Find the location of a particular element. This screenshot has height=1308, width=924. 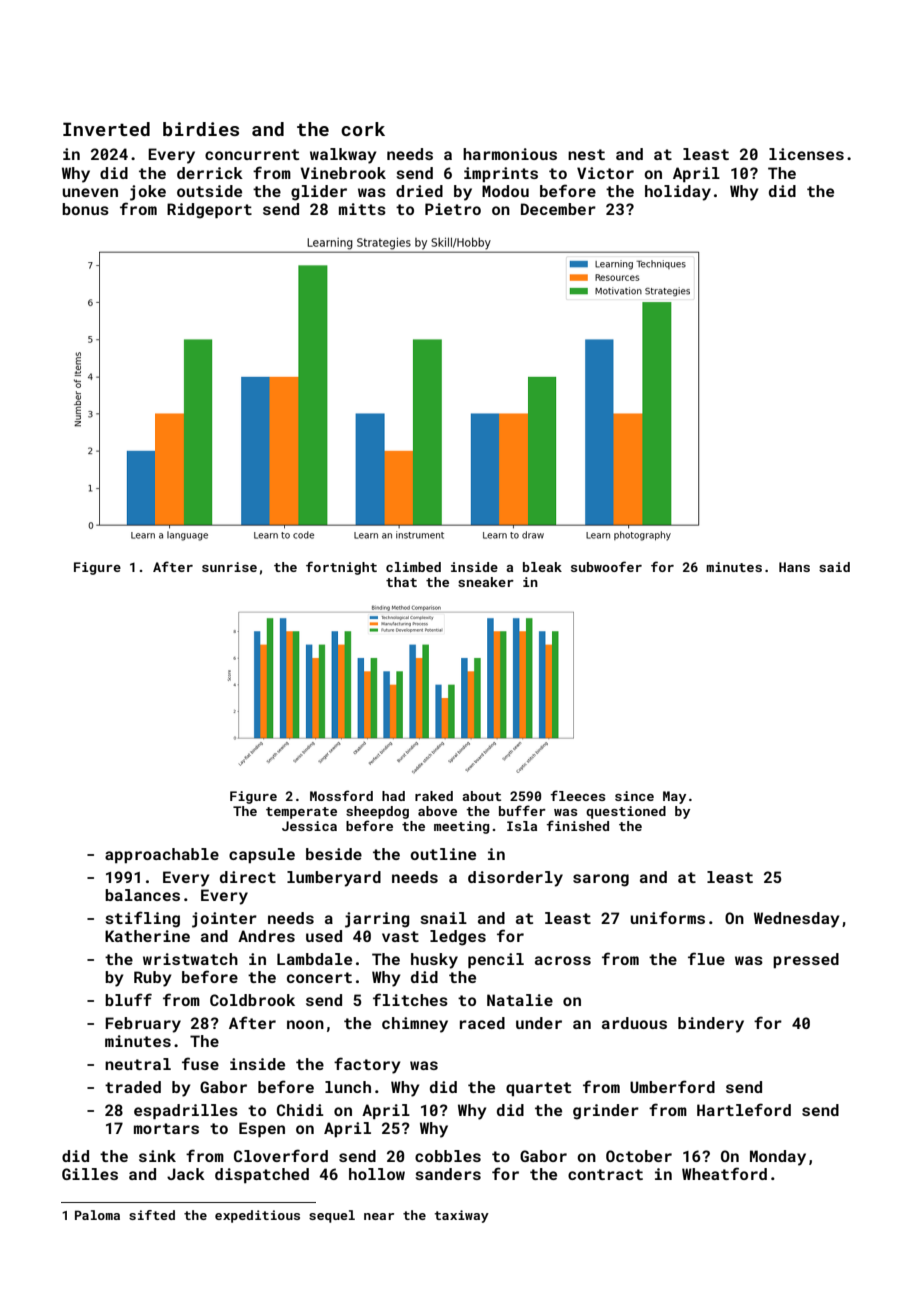

Ridgeport is located at coordinates (209, 211).
